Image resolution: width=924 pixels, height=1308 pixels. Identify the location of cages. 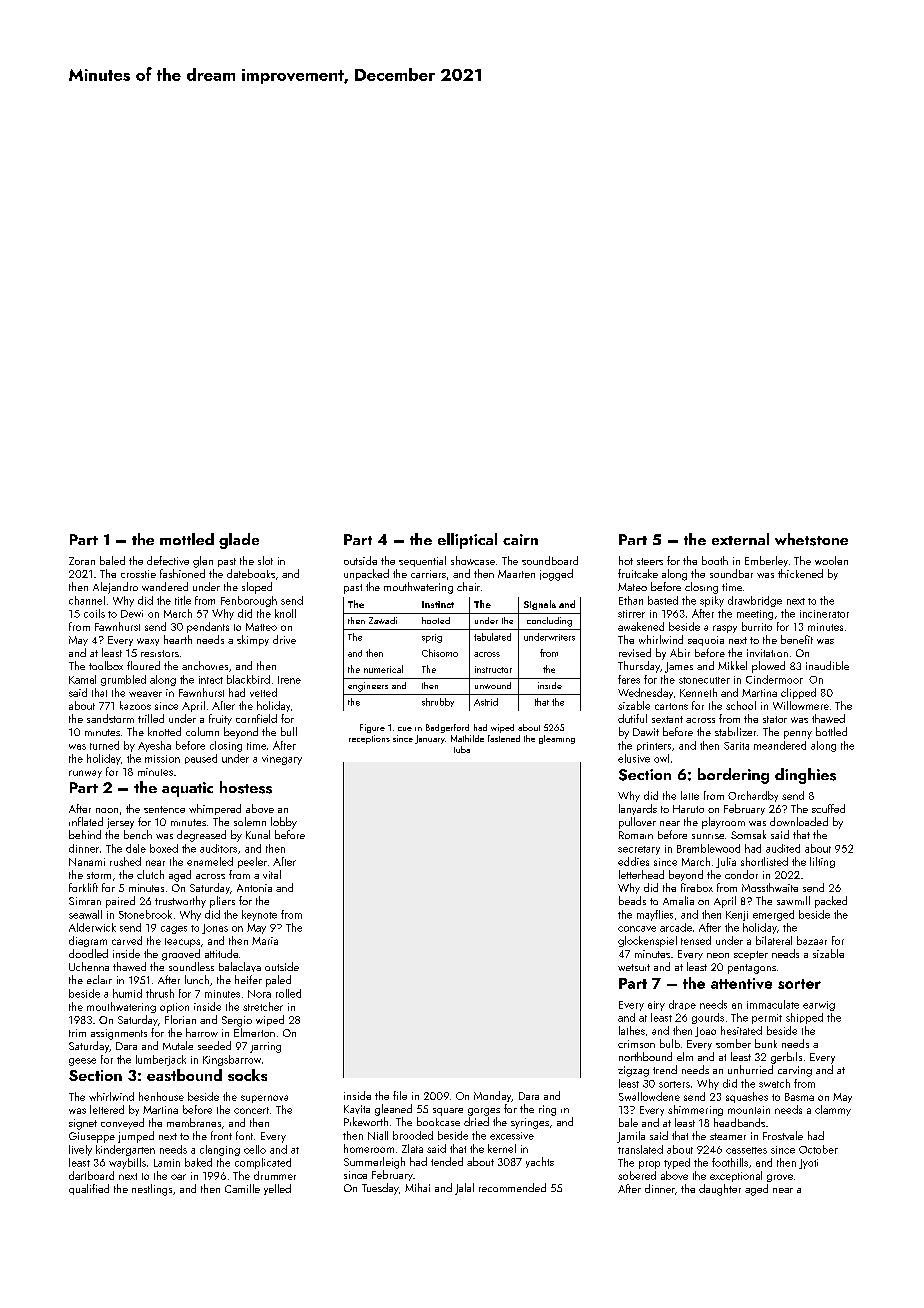
(174, 930).
